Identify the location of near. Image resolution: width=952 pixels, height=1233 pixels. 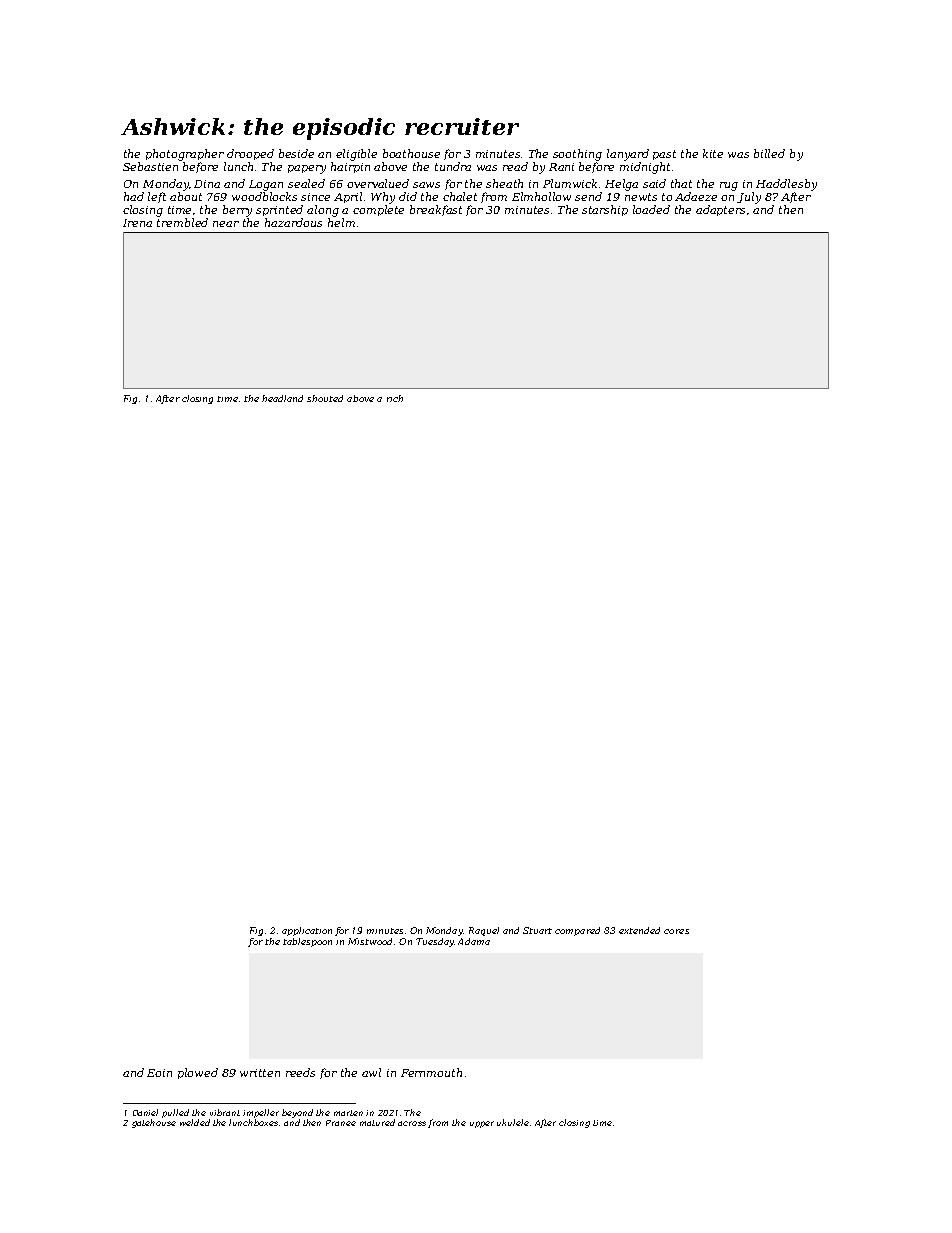
(226, 224).
